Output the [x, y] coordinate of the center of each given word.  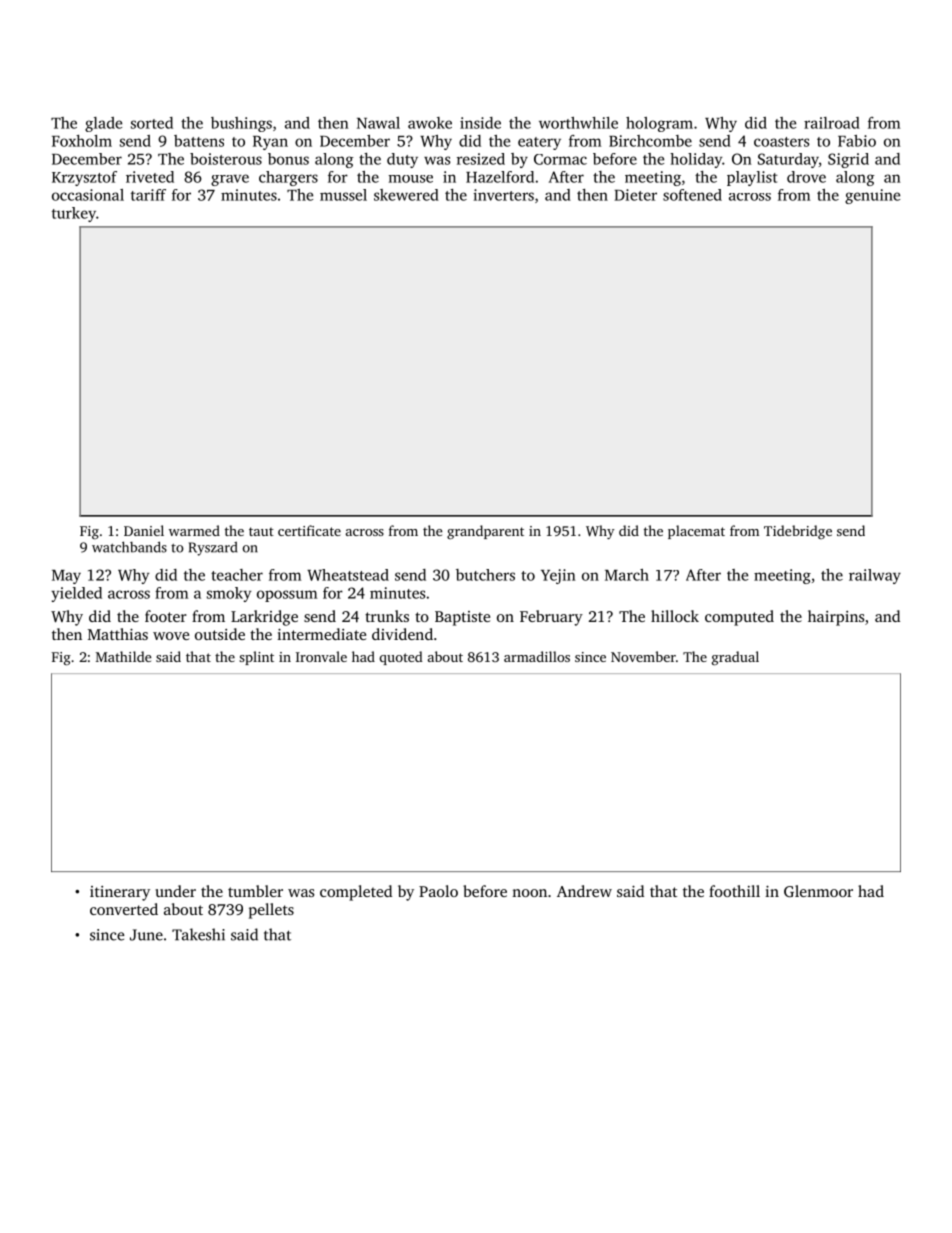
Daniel [144, 530]
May [66, 577]
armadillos [537, 656]
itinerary [120, 893]
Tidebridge [798, 532]
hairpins [836, 618]
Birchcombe [650, 141]
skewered [406, 195]
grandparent [485, 532]
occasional [88, 195]
